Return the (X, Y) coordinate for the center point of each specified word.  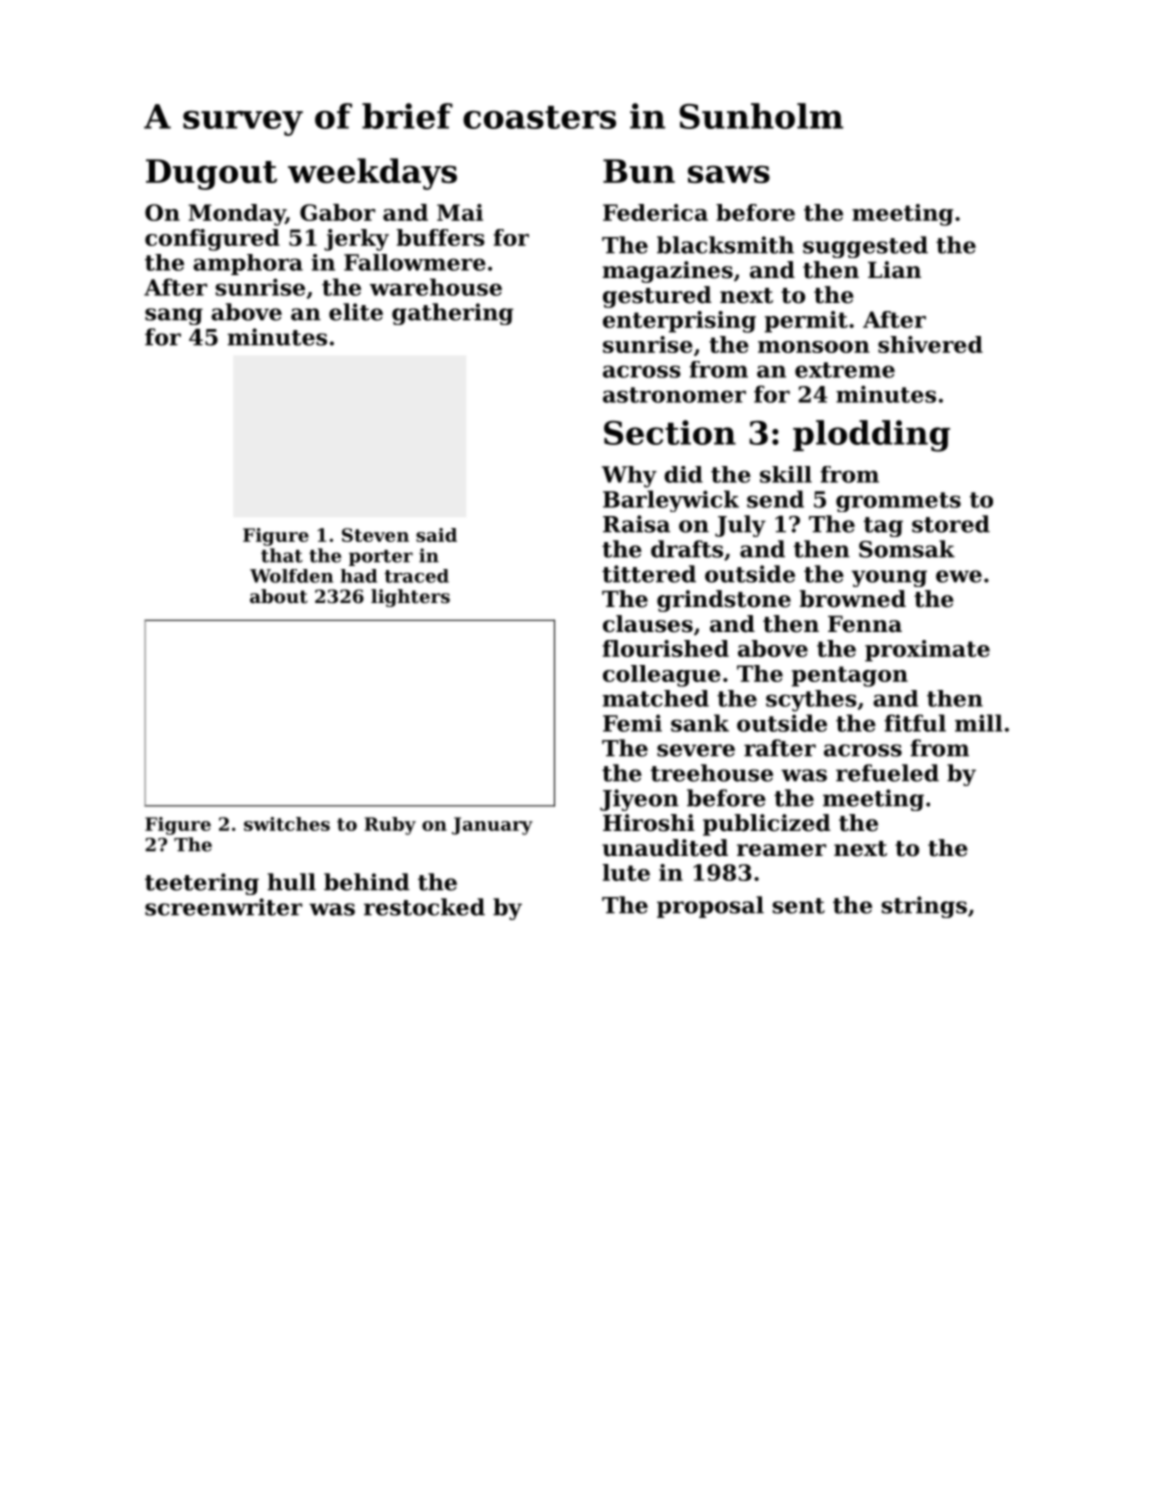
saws (729, 174)
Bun (639, 171)
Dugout (211, 174)
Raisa (636, 524)
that (282, 555)
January (492, 826)
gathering (453, 314)
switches (287, 824)
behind (367, 882)
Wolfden (291, 576)
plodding (871, 436)
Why (629, 477)
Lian (894, 270)
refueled (887, 773)
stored (951, 524)
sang (174, 316)
